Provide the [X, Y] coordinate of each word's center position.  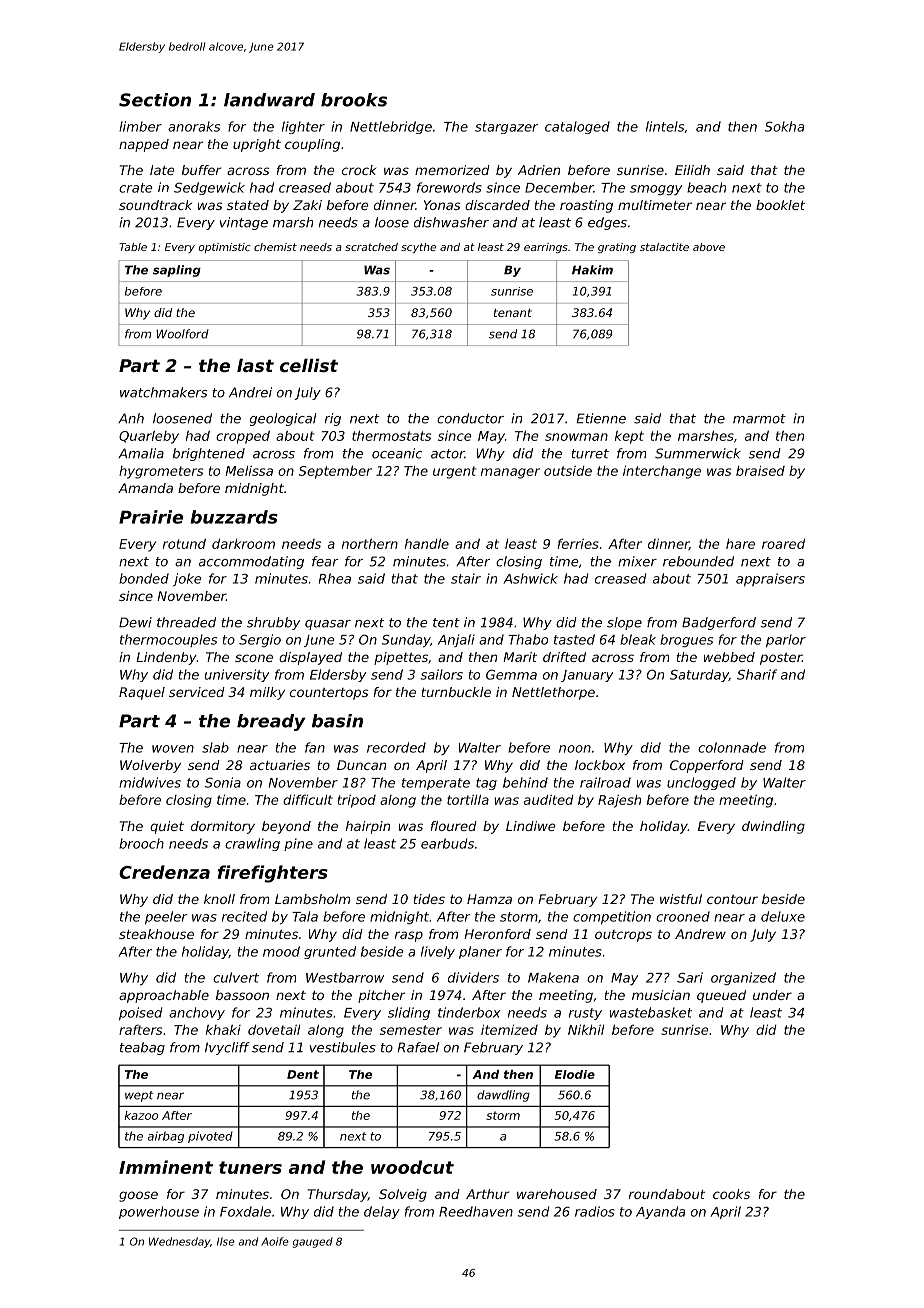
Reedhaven [476, 1211]
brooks [354, 100]
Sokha [784, 126]
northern [370, 544]
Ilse [226, 1241]
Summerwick [698, 453]
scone [254, 658]
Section [155, 100]
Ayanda [660, 1212]
